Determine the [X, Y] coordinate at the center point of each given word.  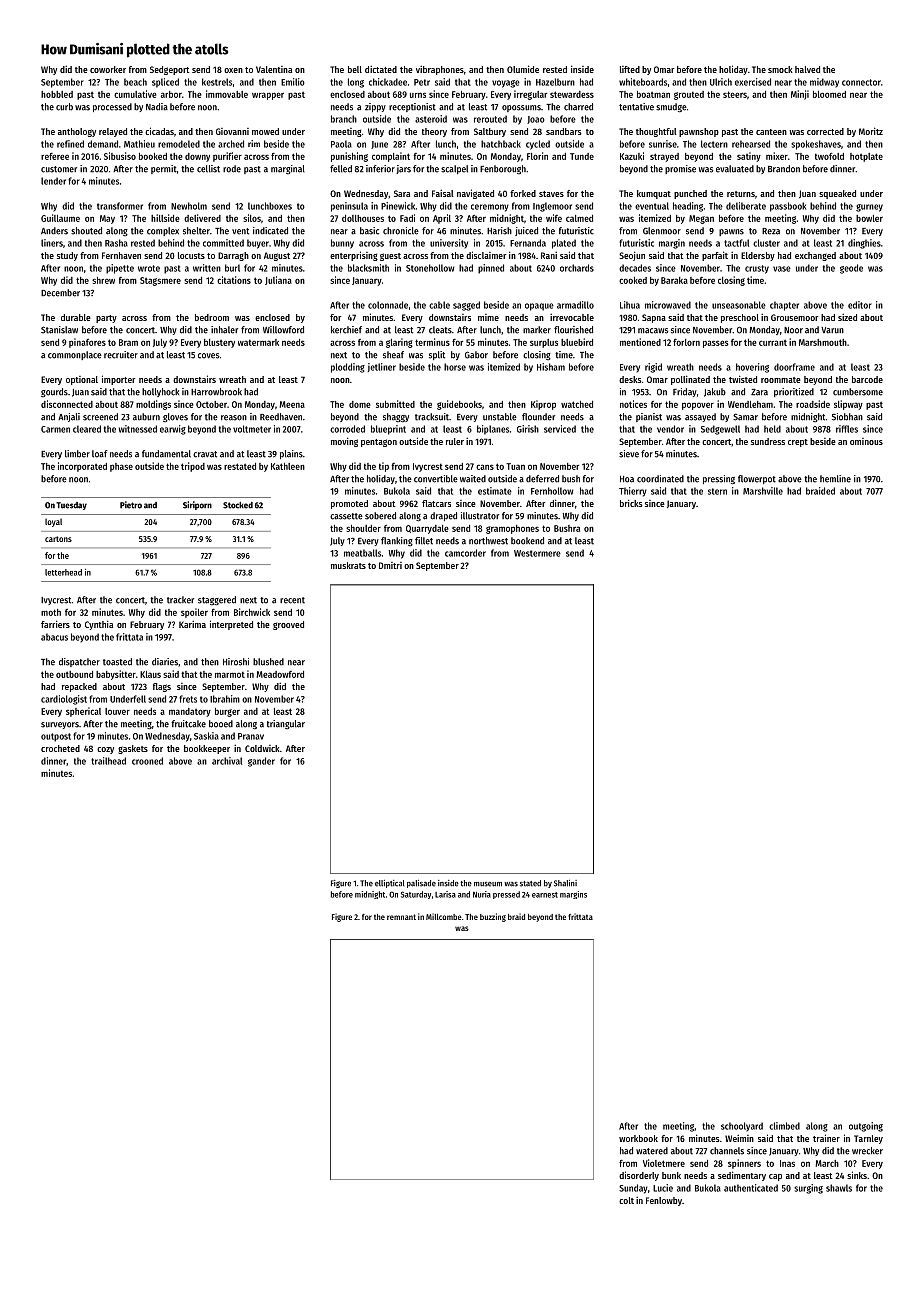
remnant [401, 917]
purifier [227, 157]
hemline [835, 479]
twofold [829, 156]
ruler [455, 441]
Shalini [565, 883]
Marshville [763, 491]
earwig [173, 430]
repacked [79, 687]
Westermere [537, 553]
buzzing [493, 917]
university [449, 244]
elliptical [390, 884]
